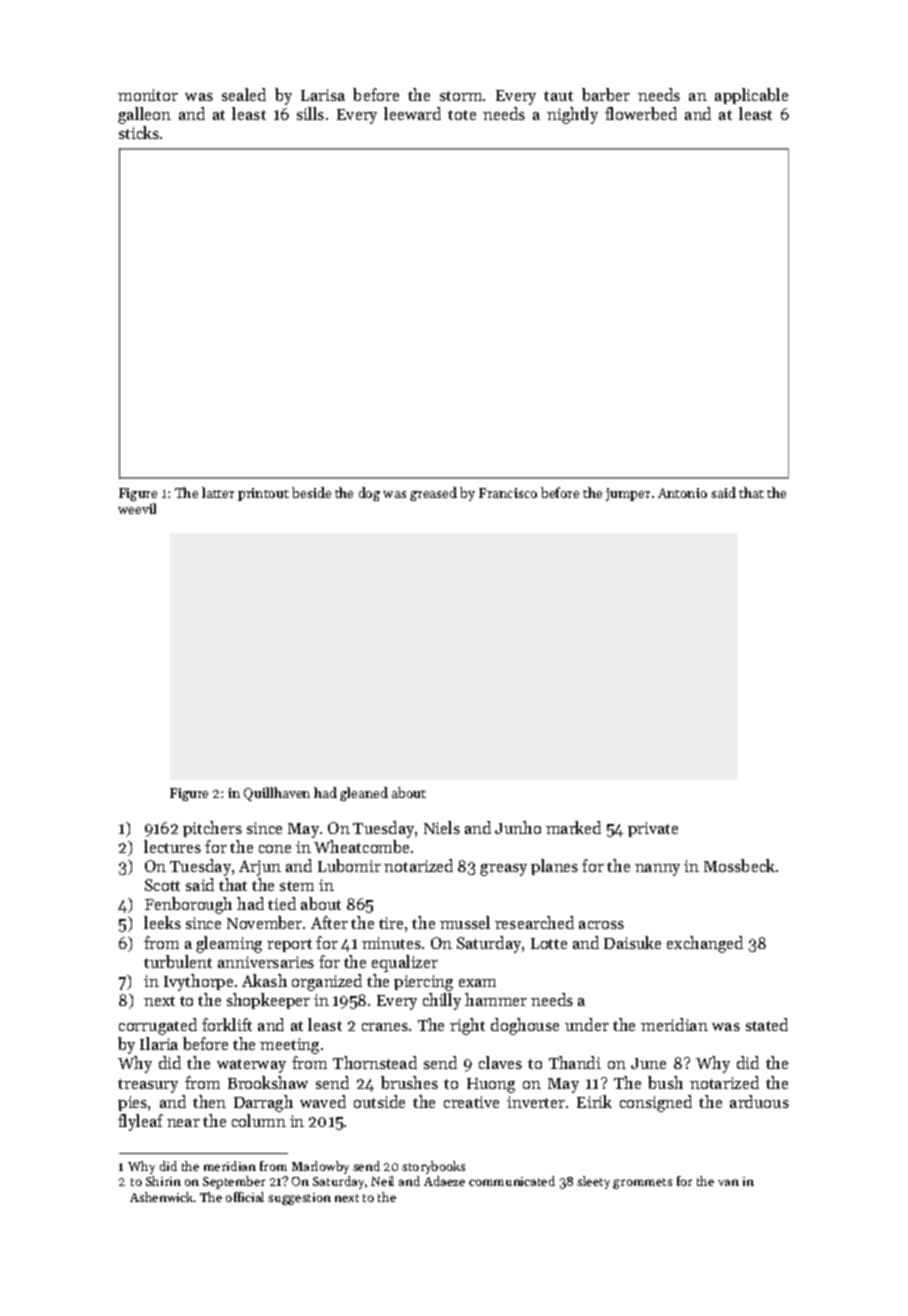  I want to click on printout, so click(263, 494).
